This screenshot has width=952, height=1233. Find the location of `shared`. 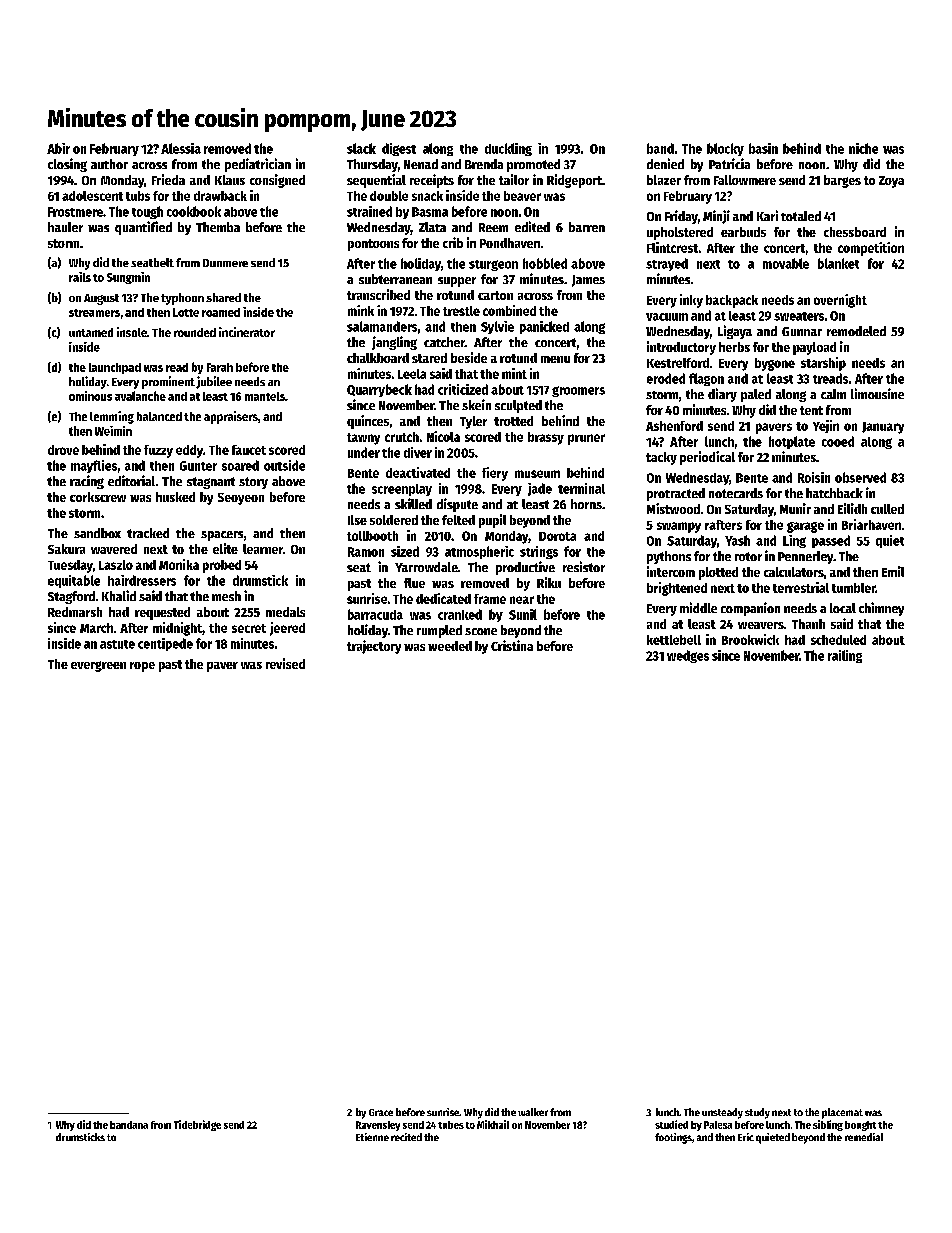

shared is located at coordinates (223, 297).
